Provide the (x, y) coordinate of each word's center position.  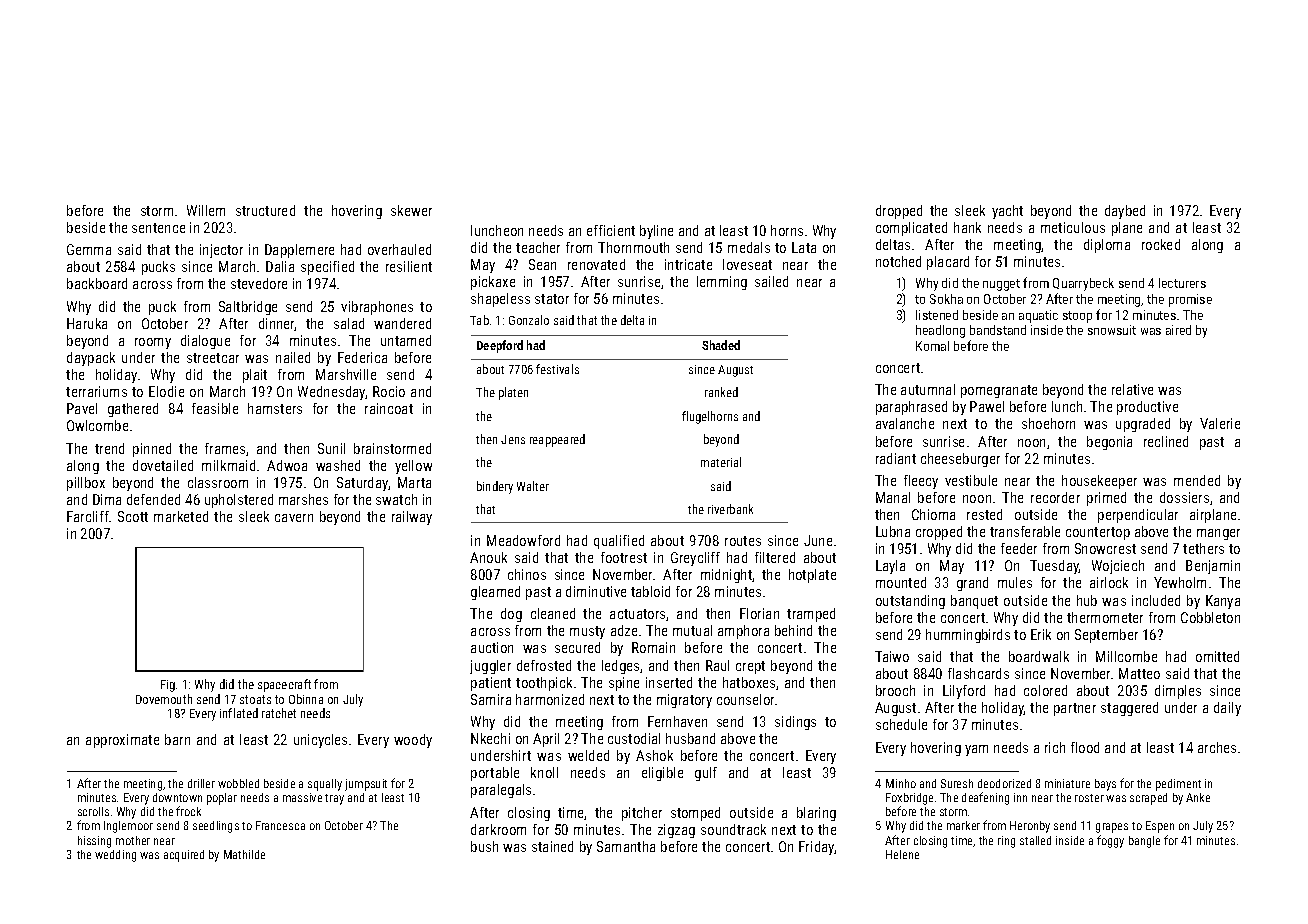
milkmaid (228, 465)
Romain (653, 647)
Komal (932, 346)
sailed (771, 281)
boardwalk (1039, 656)
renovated (596, 264)
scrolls (93, 811)
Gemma (89, 249)
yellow (413, 467)
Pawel (987, 406)
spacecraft (284, 685)
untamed (406, 340)
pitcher (642, 814)
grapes (1112, 828)
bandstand (998, 330)
